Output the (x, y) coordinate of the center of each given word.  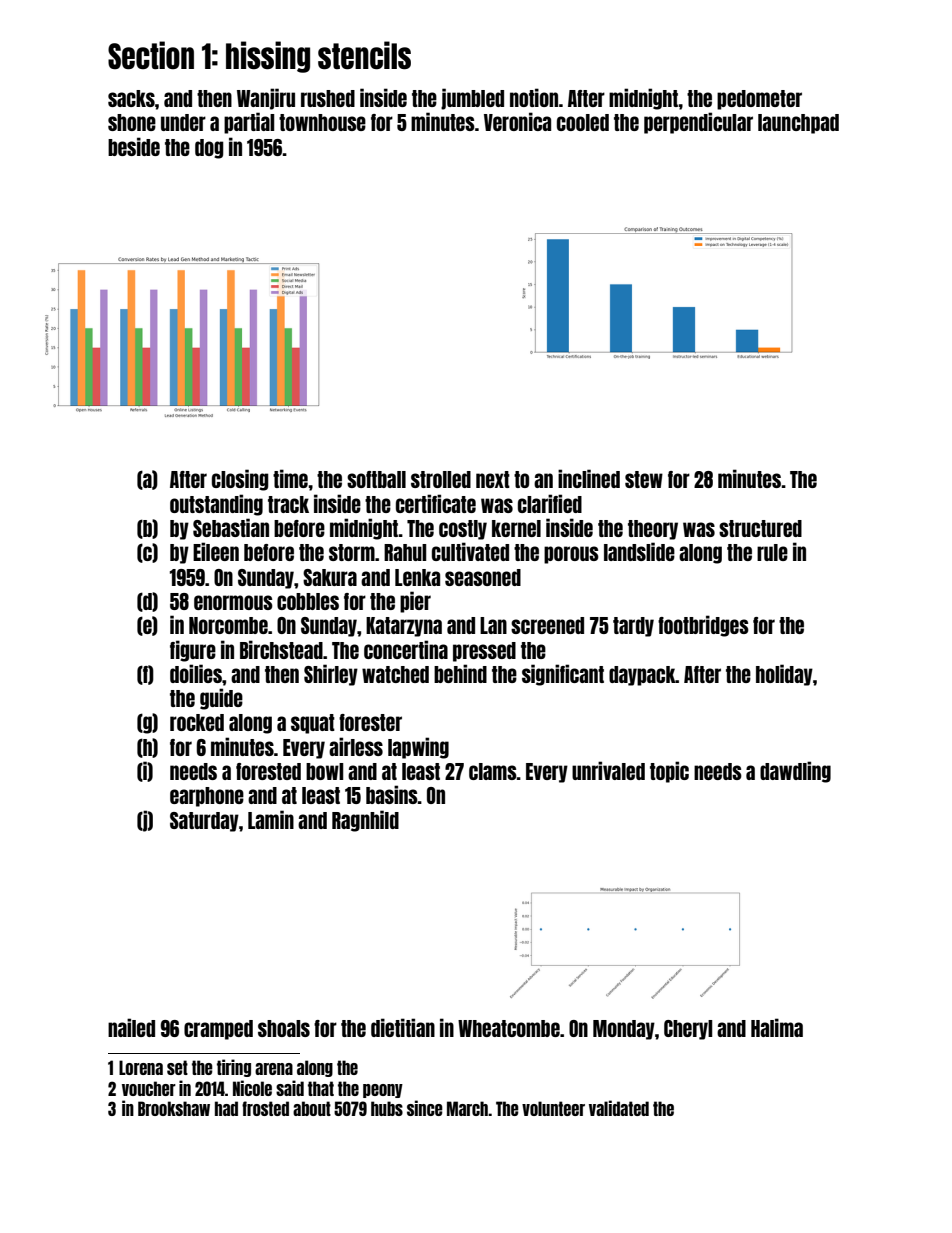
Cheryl (688, 1030)
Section (151, 55)
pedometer (759, 100)
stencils (364, 55)
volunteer (553, 1108)
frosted (265, 1108)
